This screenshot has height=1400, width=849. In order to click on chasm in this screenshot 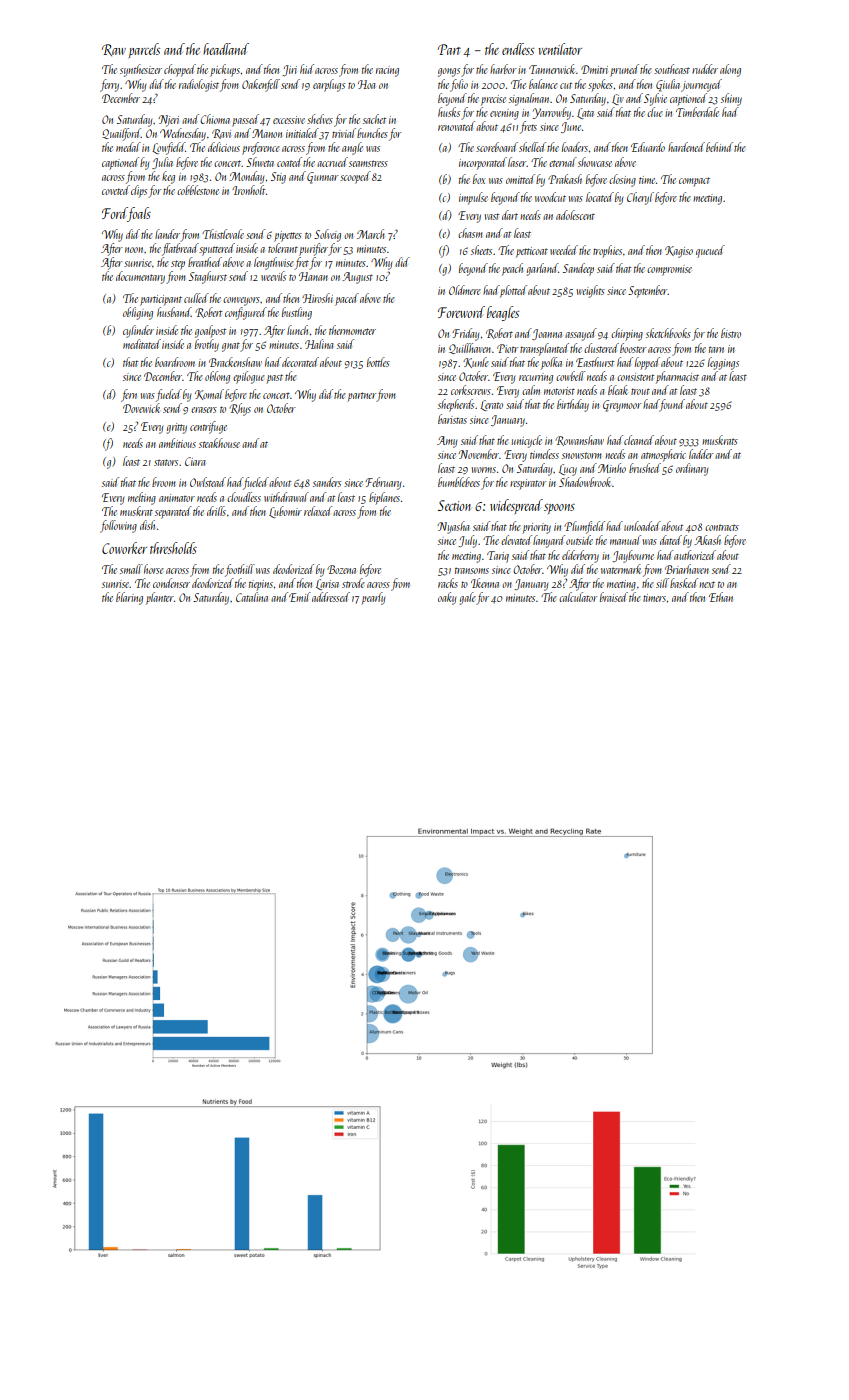, I will do `click(470, 233)`.
